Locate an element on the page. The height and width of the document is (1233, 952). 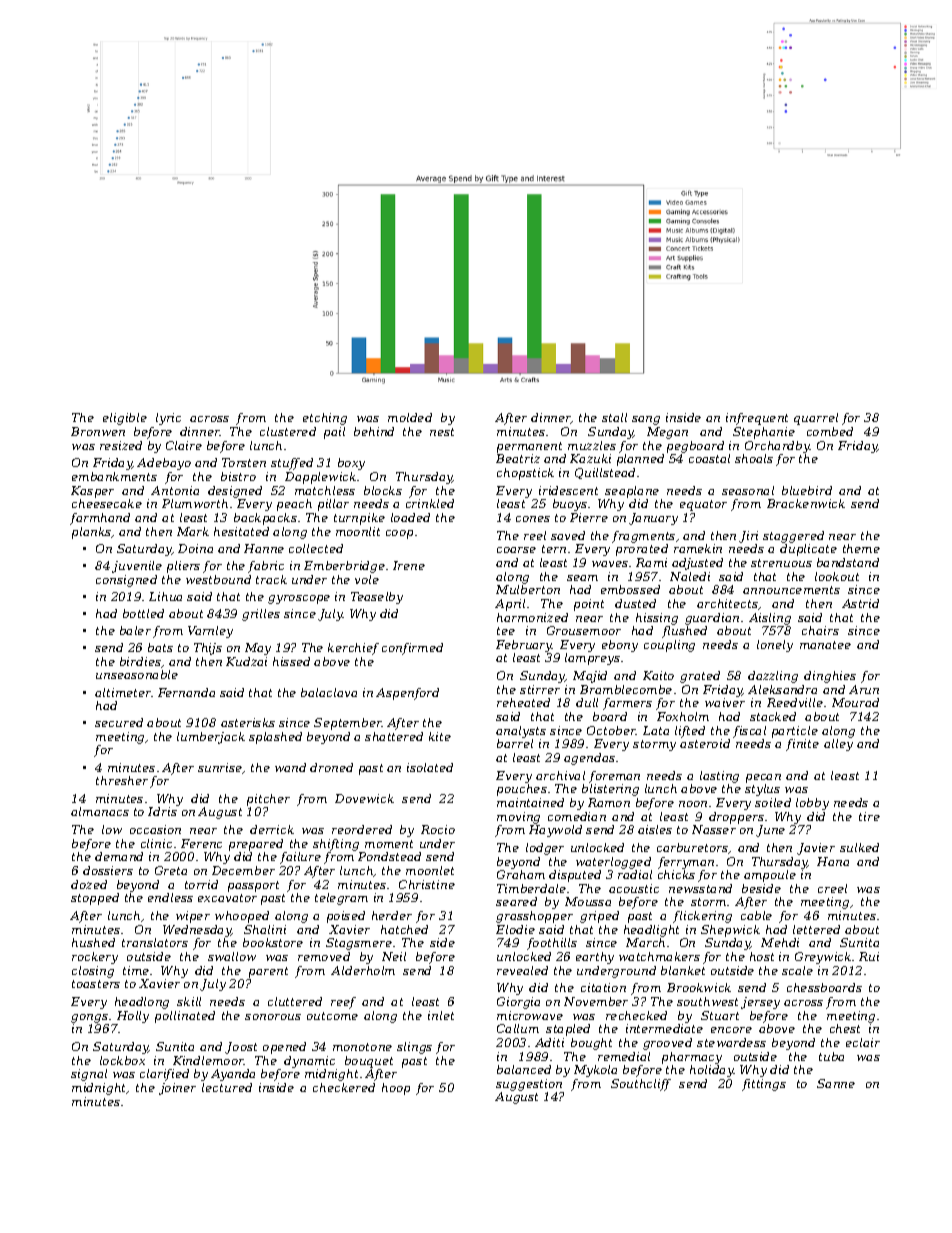
dazzling is located at coordinates (773, 677).
